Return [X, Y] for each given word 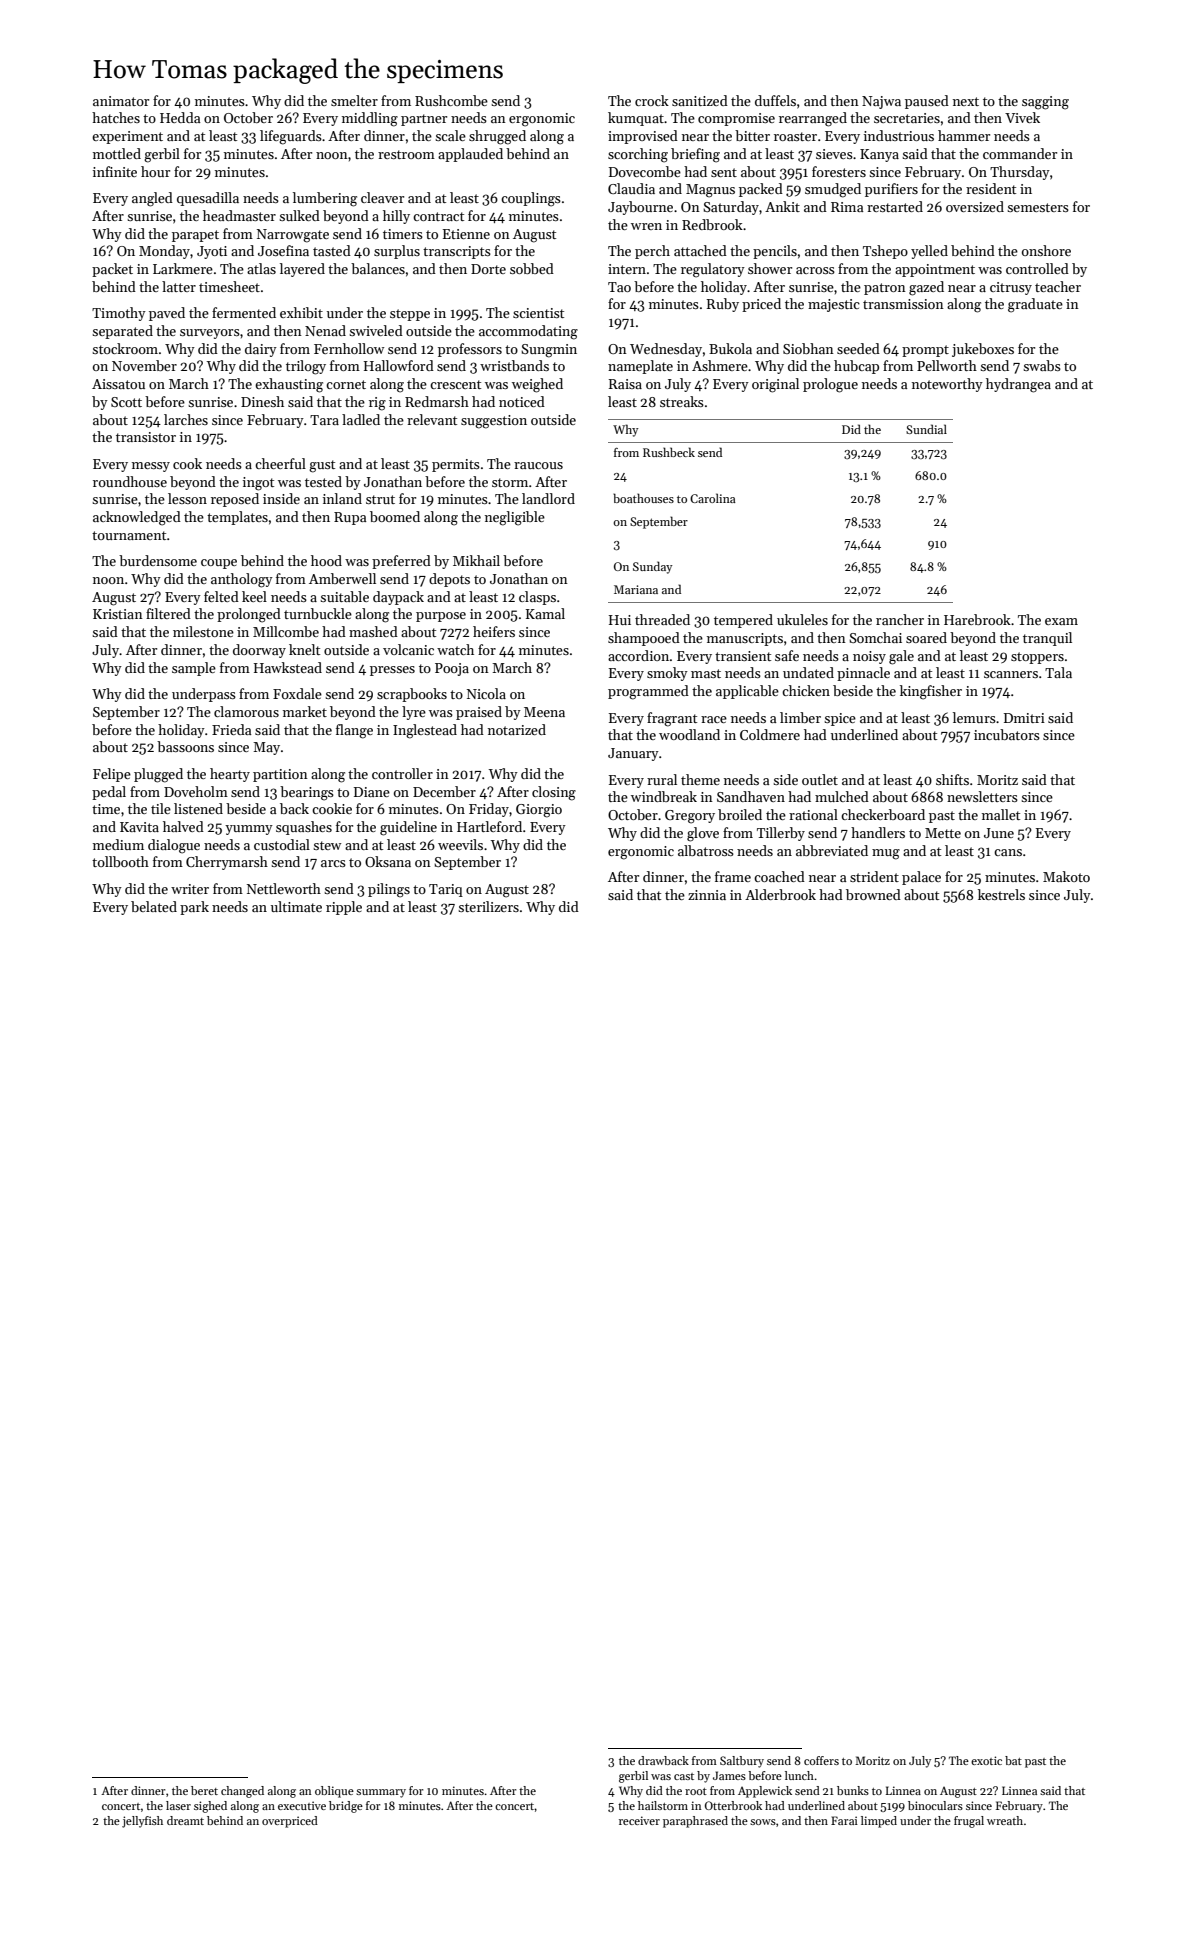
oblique [334, 1792]
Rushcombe [451, 100]
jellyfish [142, 1822]
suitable [344, 596]
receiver [639, 1820]
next [966, 101]
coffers [821, 1760]
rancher [900, 619]
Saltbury [742, 1762]
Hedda [180, 117]
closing [554, 793]
